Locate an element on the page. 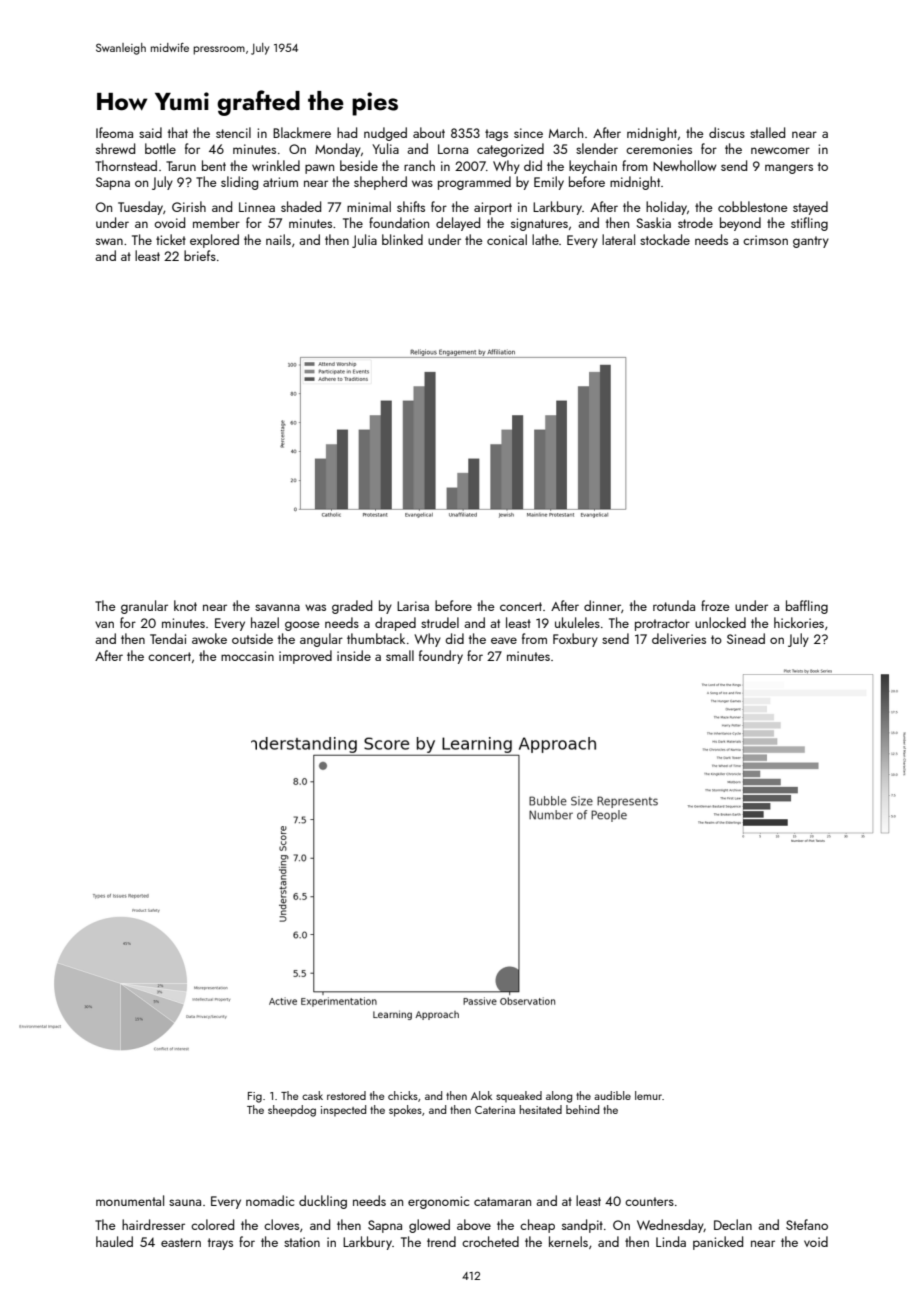 This document has width=924, height=1308. monumental is located at coordinates (130, 1200).
